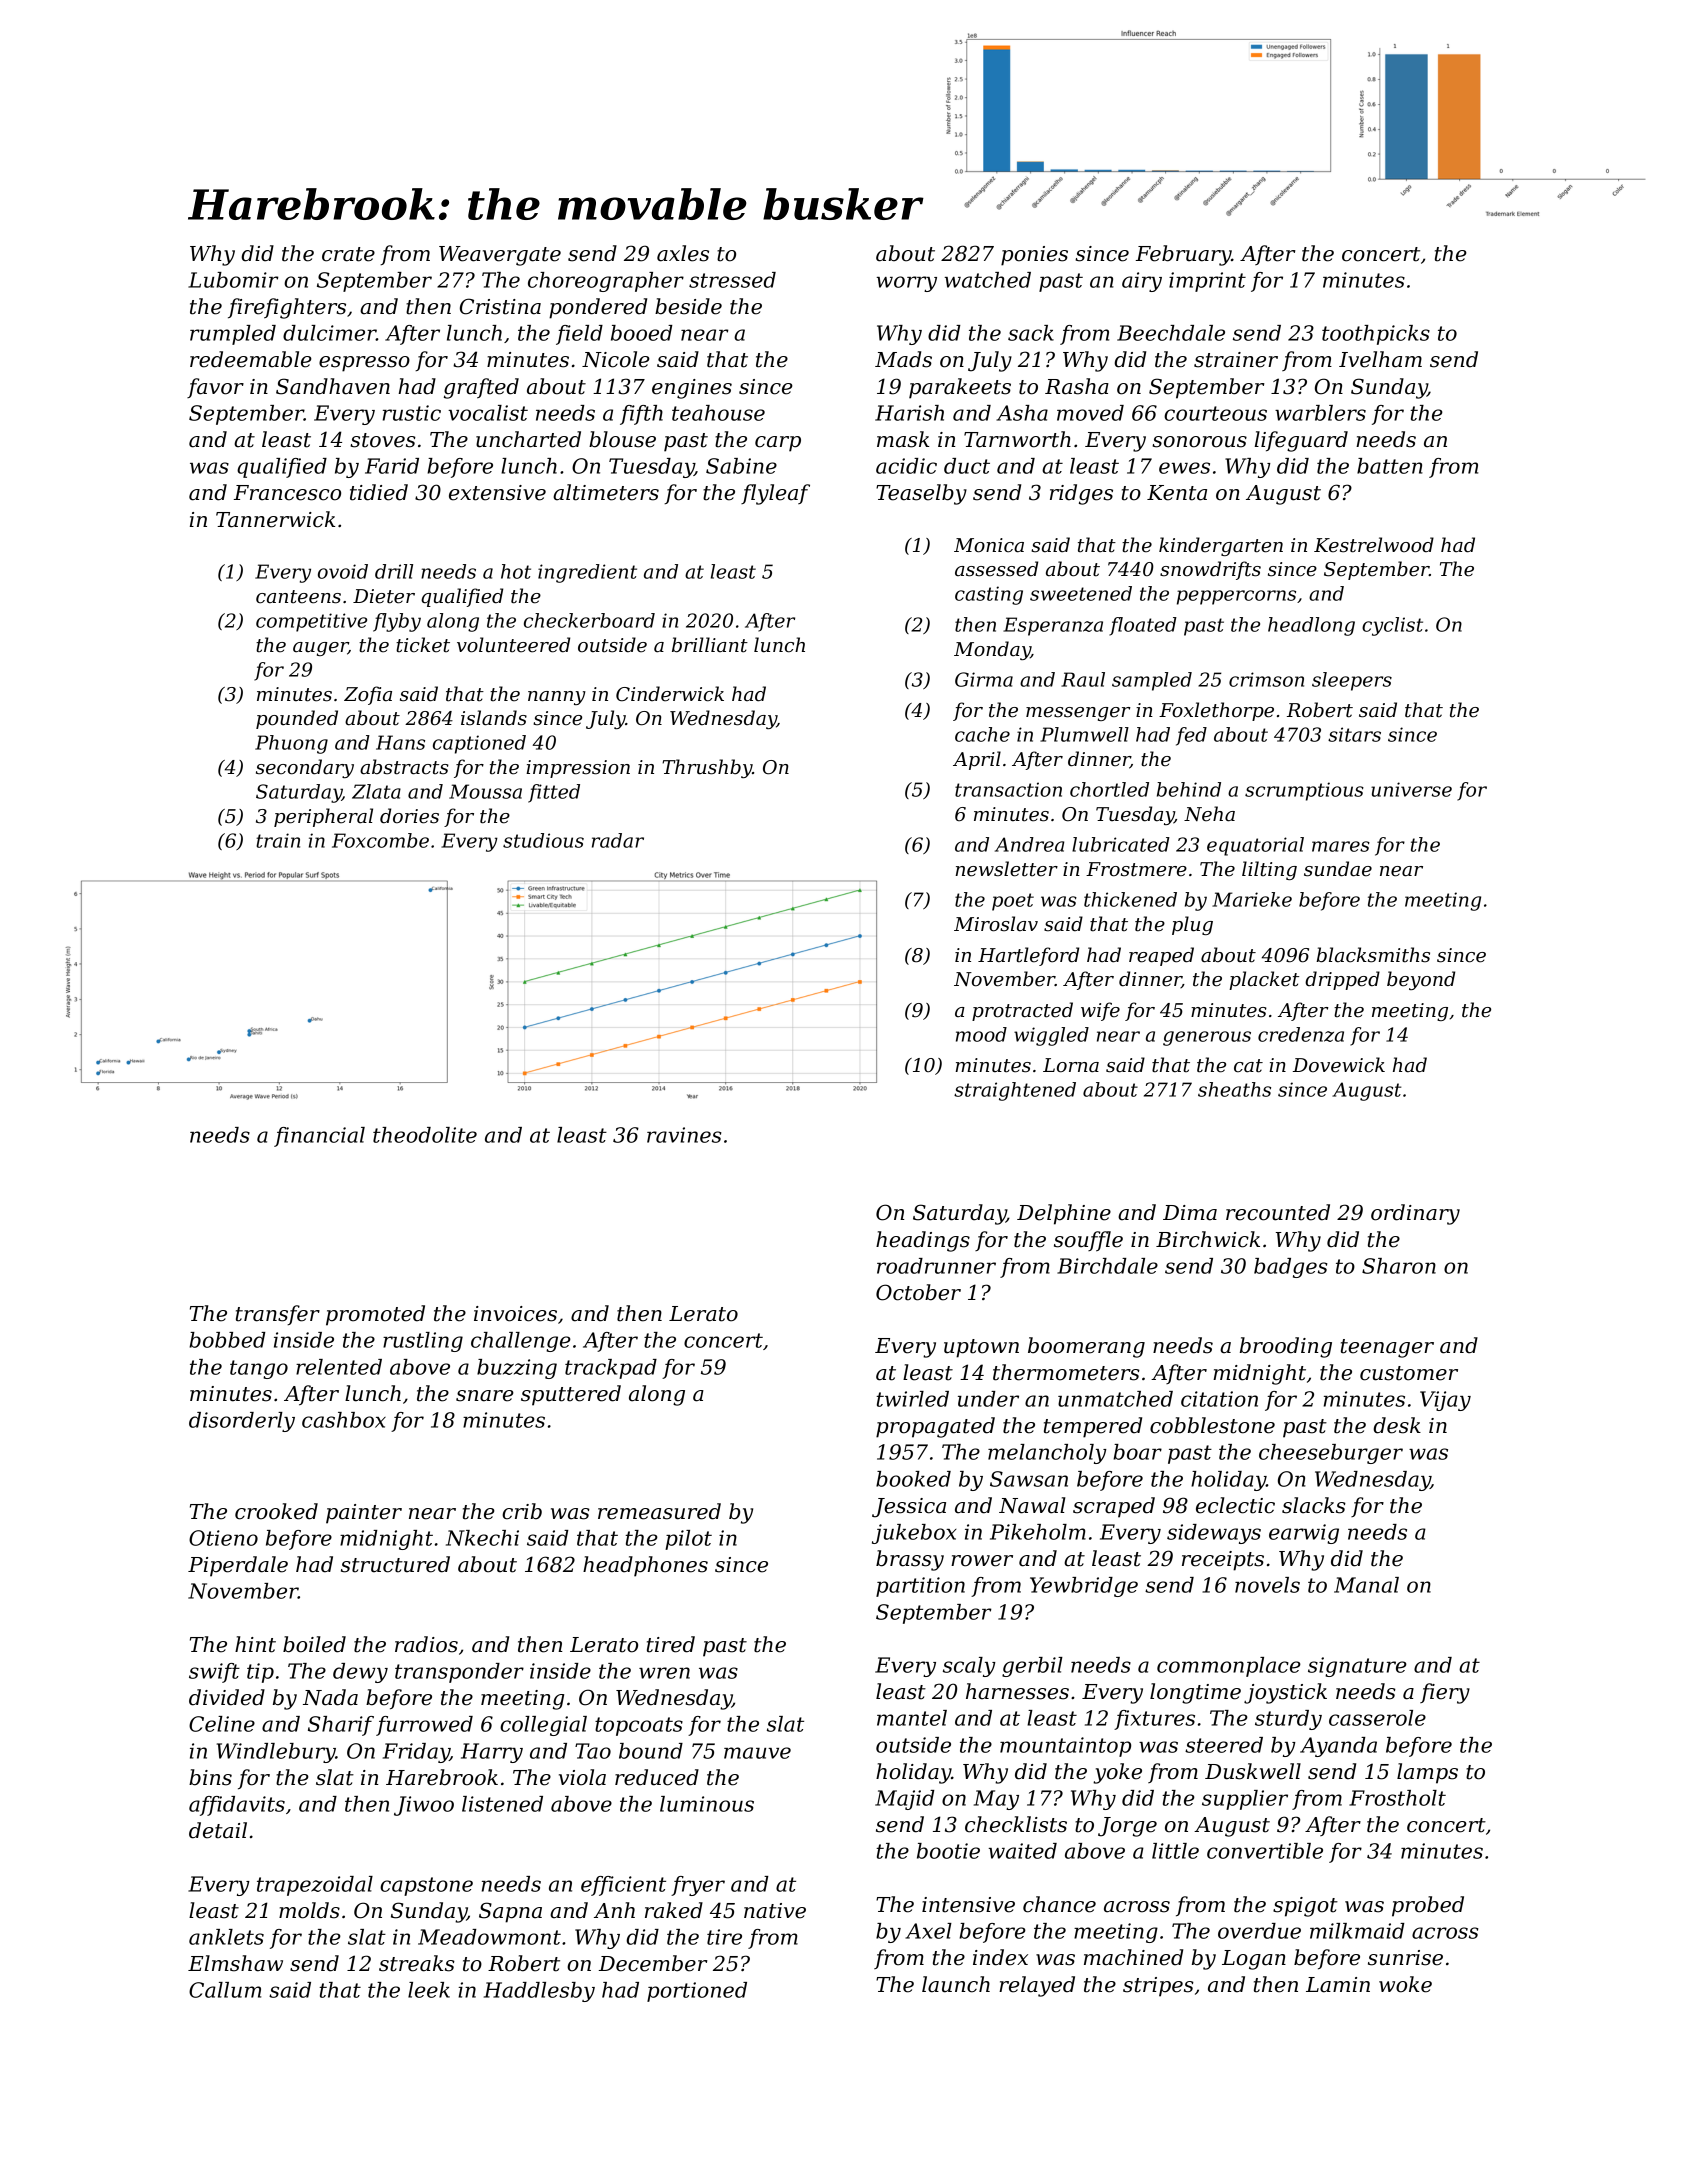  I want to click on peppercorns, so click(1236, 597).
